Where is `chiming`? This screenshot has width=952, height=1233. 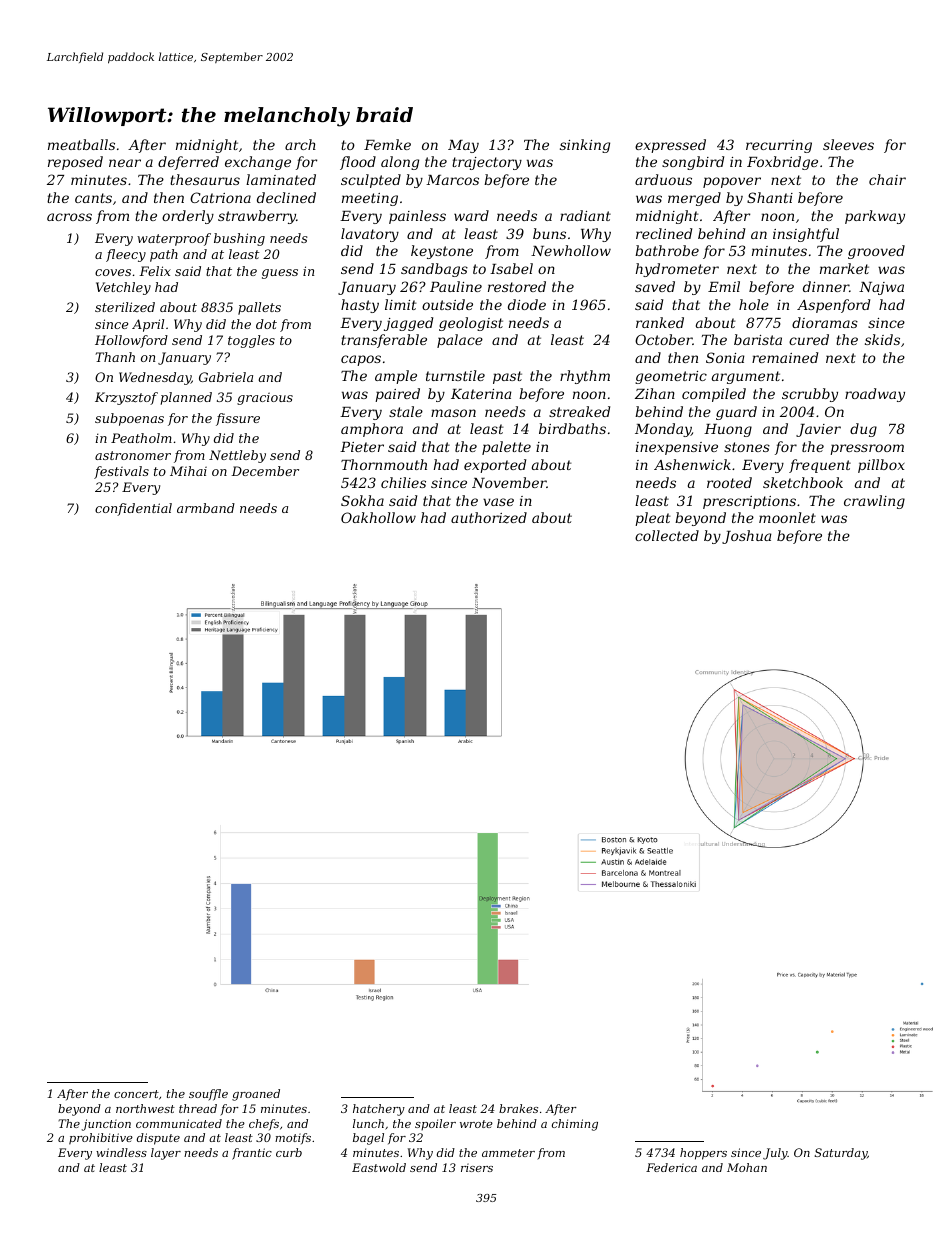
chiming is located at coordinates (575, 1125).
